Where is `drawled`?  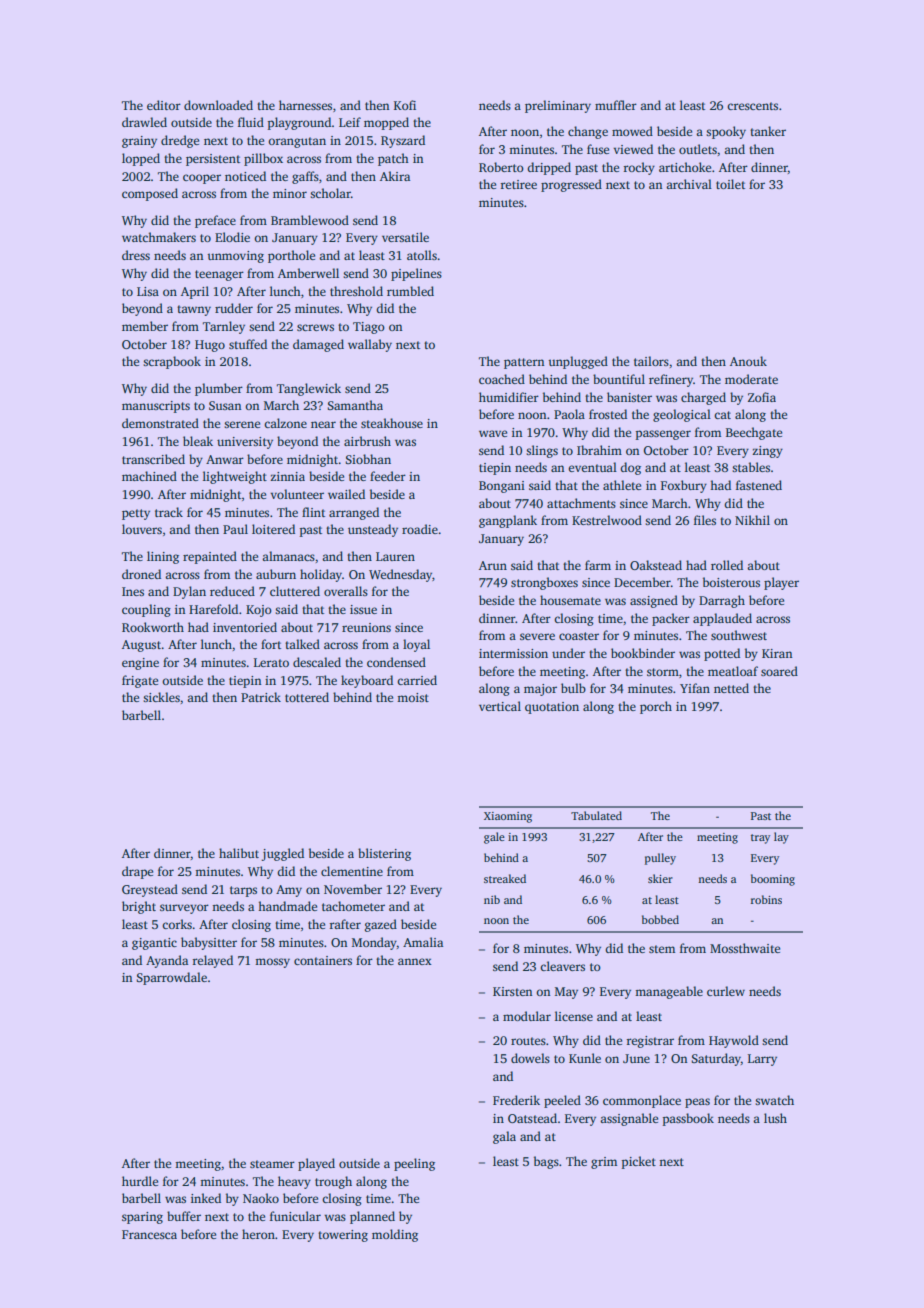
drawled is located at coordinates (144, 122).
